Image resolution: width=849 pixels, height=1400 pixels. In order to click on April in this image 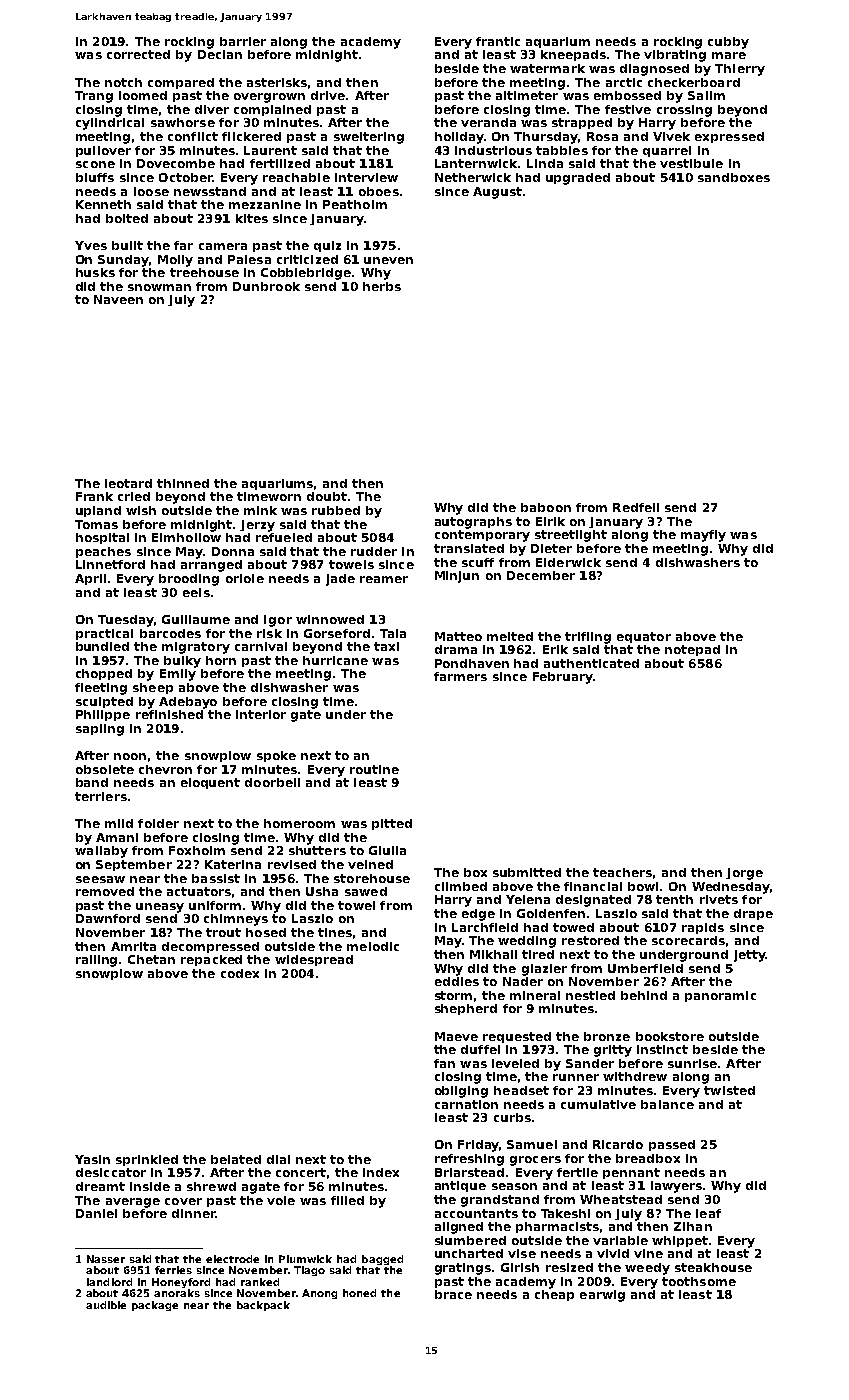, I will do `click(90, 579)`.
